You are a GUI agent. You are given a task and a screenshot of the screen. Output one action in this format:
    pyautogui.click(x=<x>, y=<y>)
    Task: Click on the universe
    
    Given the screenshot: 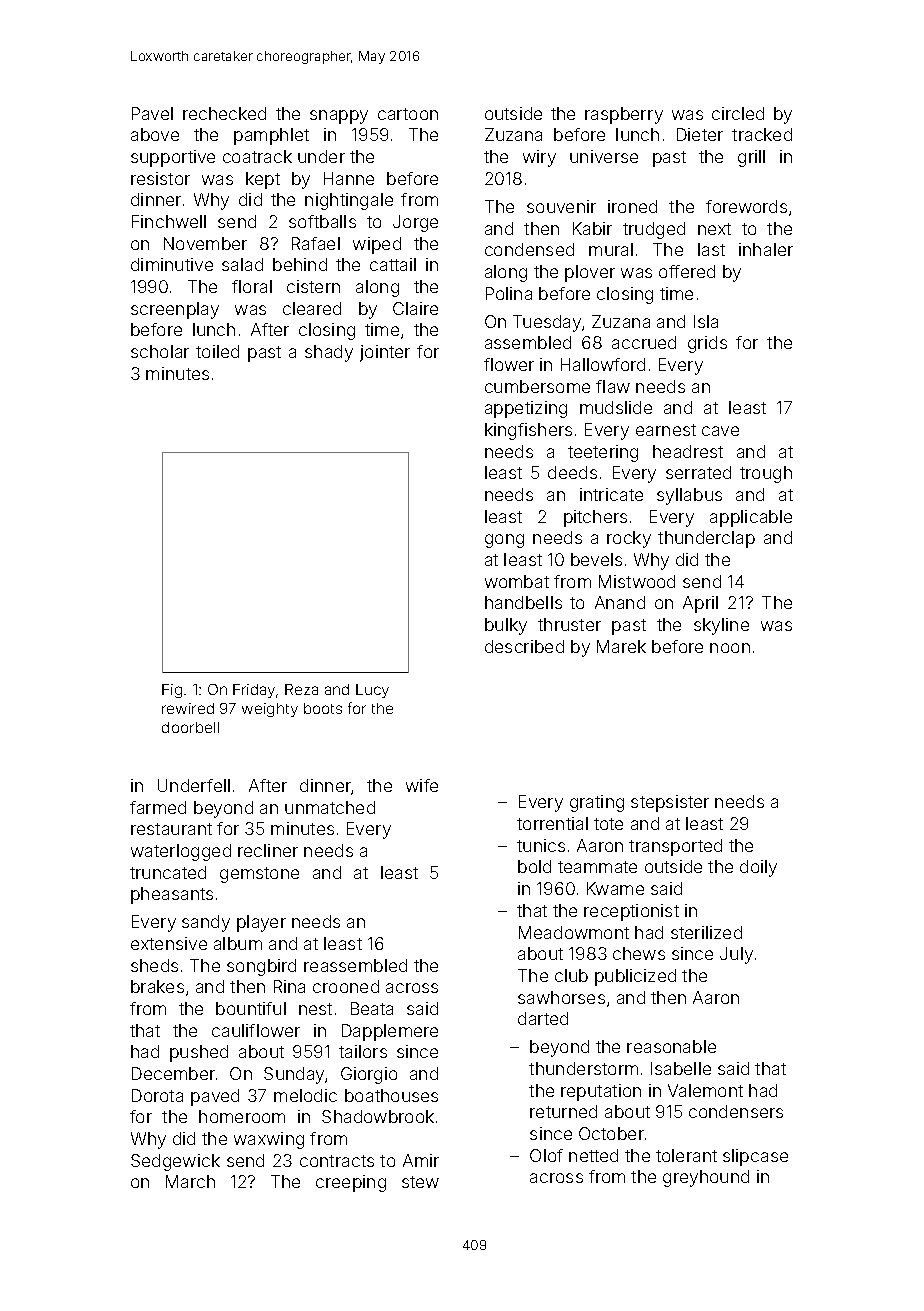 What is the action you would take?
    pyautogui.click(x=604, y=156)
